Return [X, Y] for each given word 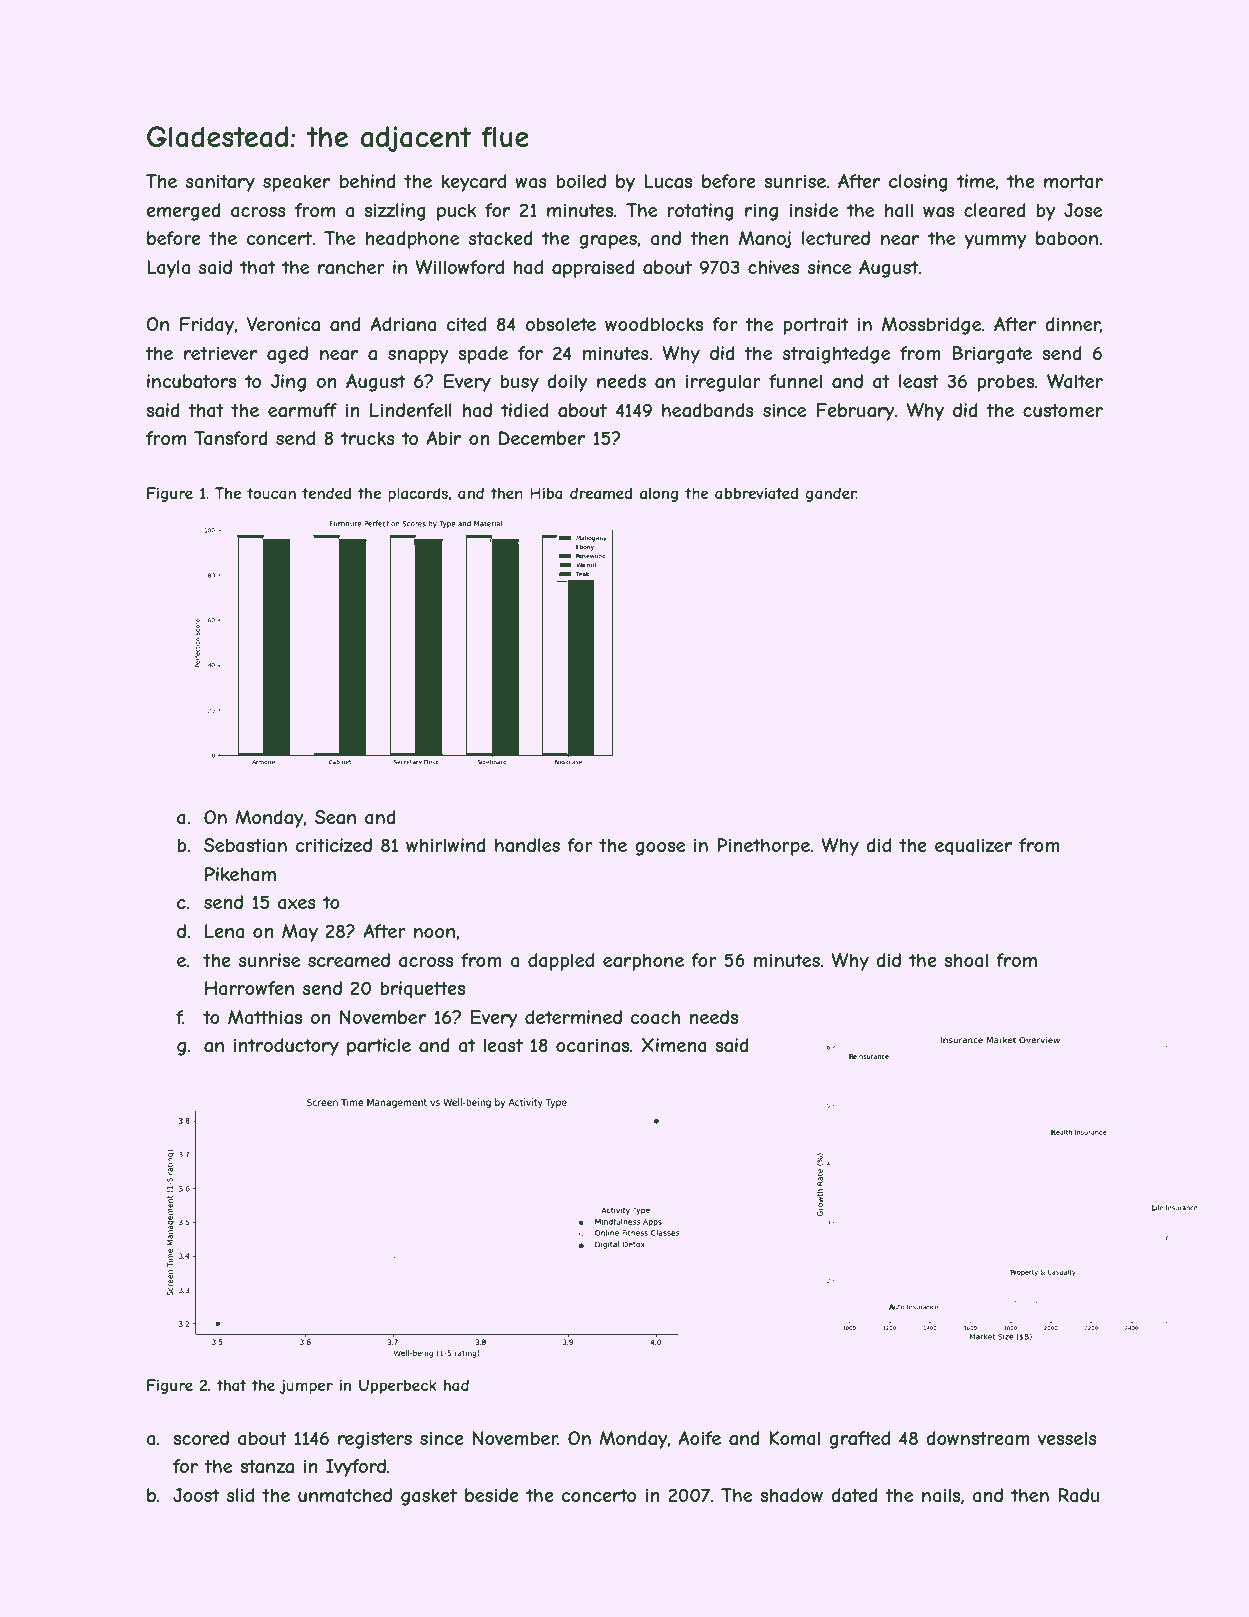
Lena [224, 931]
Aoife [699, 1438]
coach [655, 1017]
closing [918, 183]
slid [240, 1495]
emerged [183, 212]
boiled [581, 181]
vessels [1067, 1438]
